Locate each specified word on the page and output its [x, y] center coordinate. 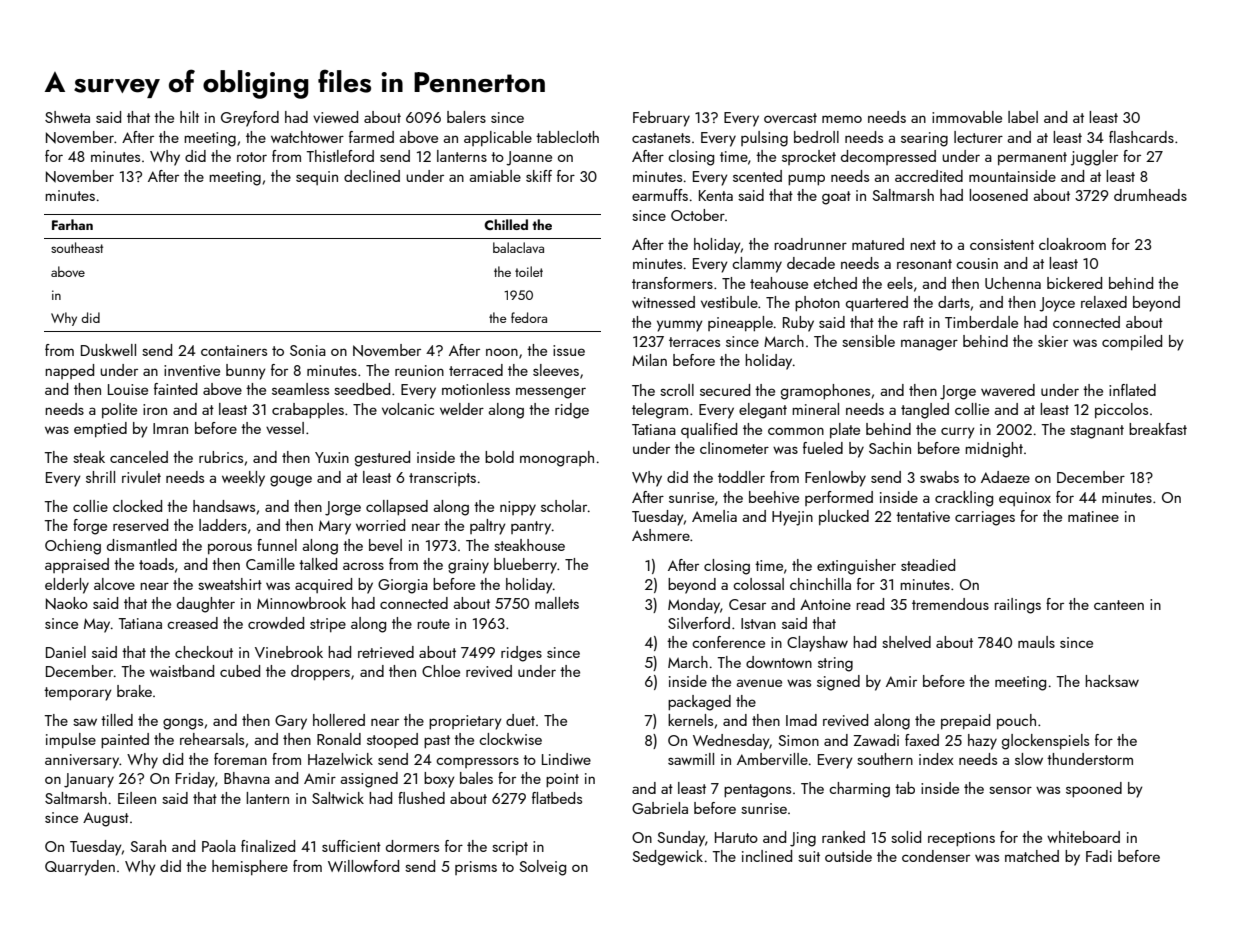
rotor [252, 157]
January [89, 780]
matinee [1093, 516]
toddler [741, 477]
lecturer [978, 137]
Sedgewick [667, 858]
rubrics [221, 457]
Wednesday [731, 742]
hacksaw [1112, 681]
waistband [182, 671]
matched [1032, 856]
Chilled [506, 224]
